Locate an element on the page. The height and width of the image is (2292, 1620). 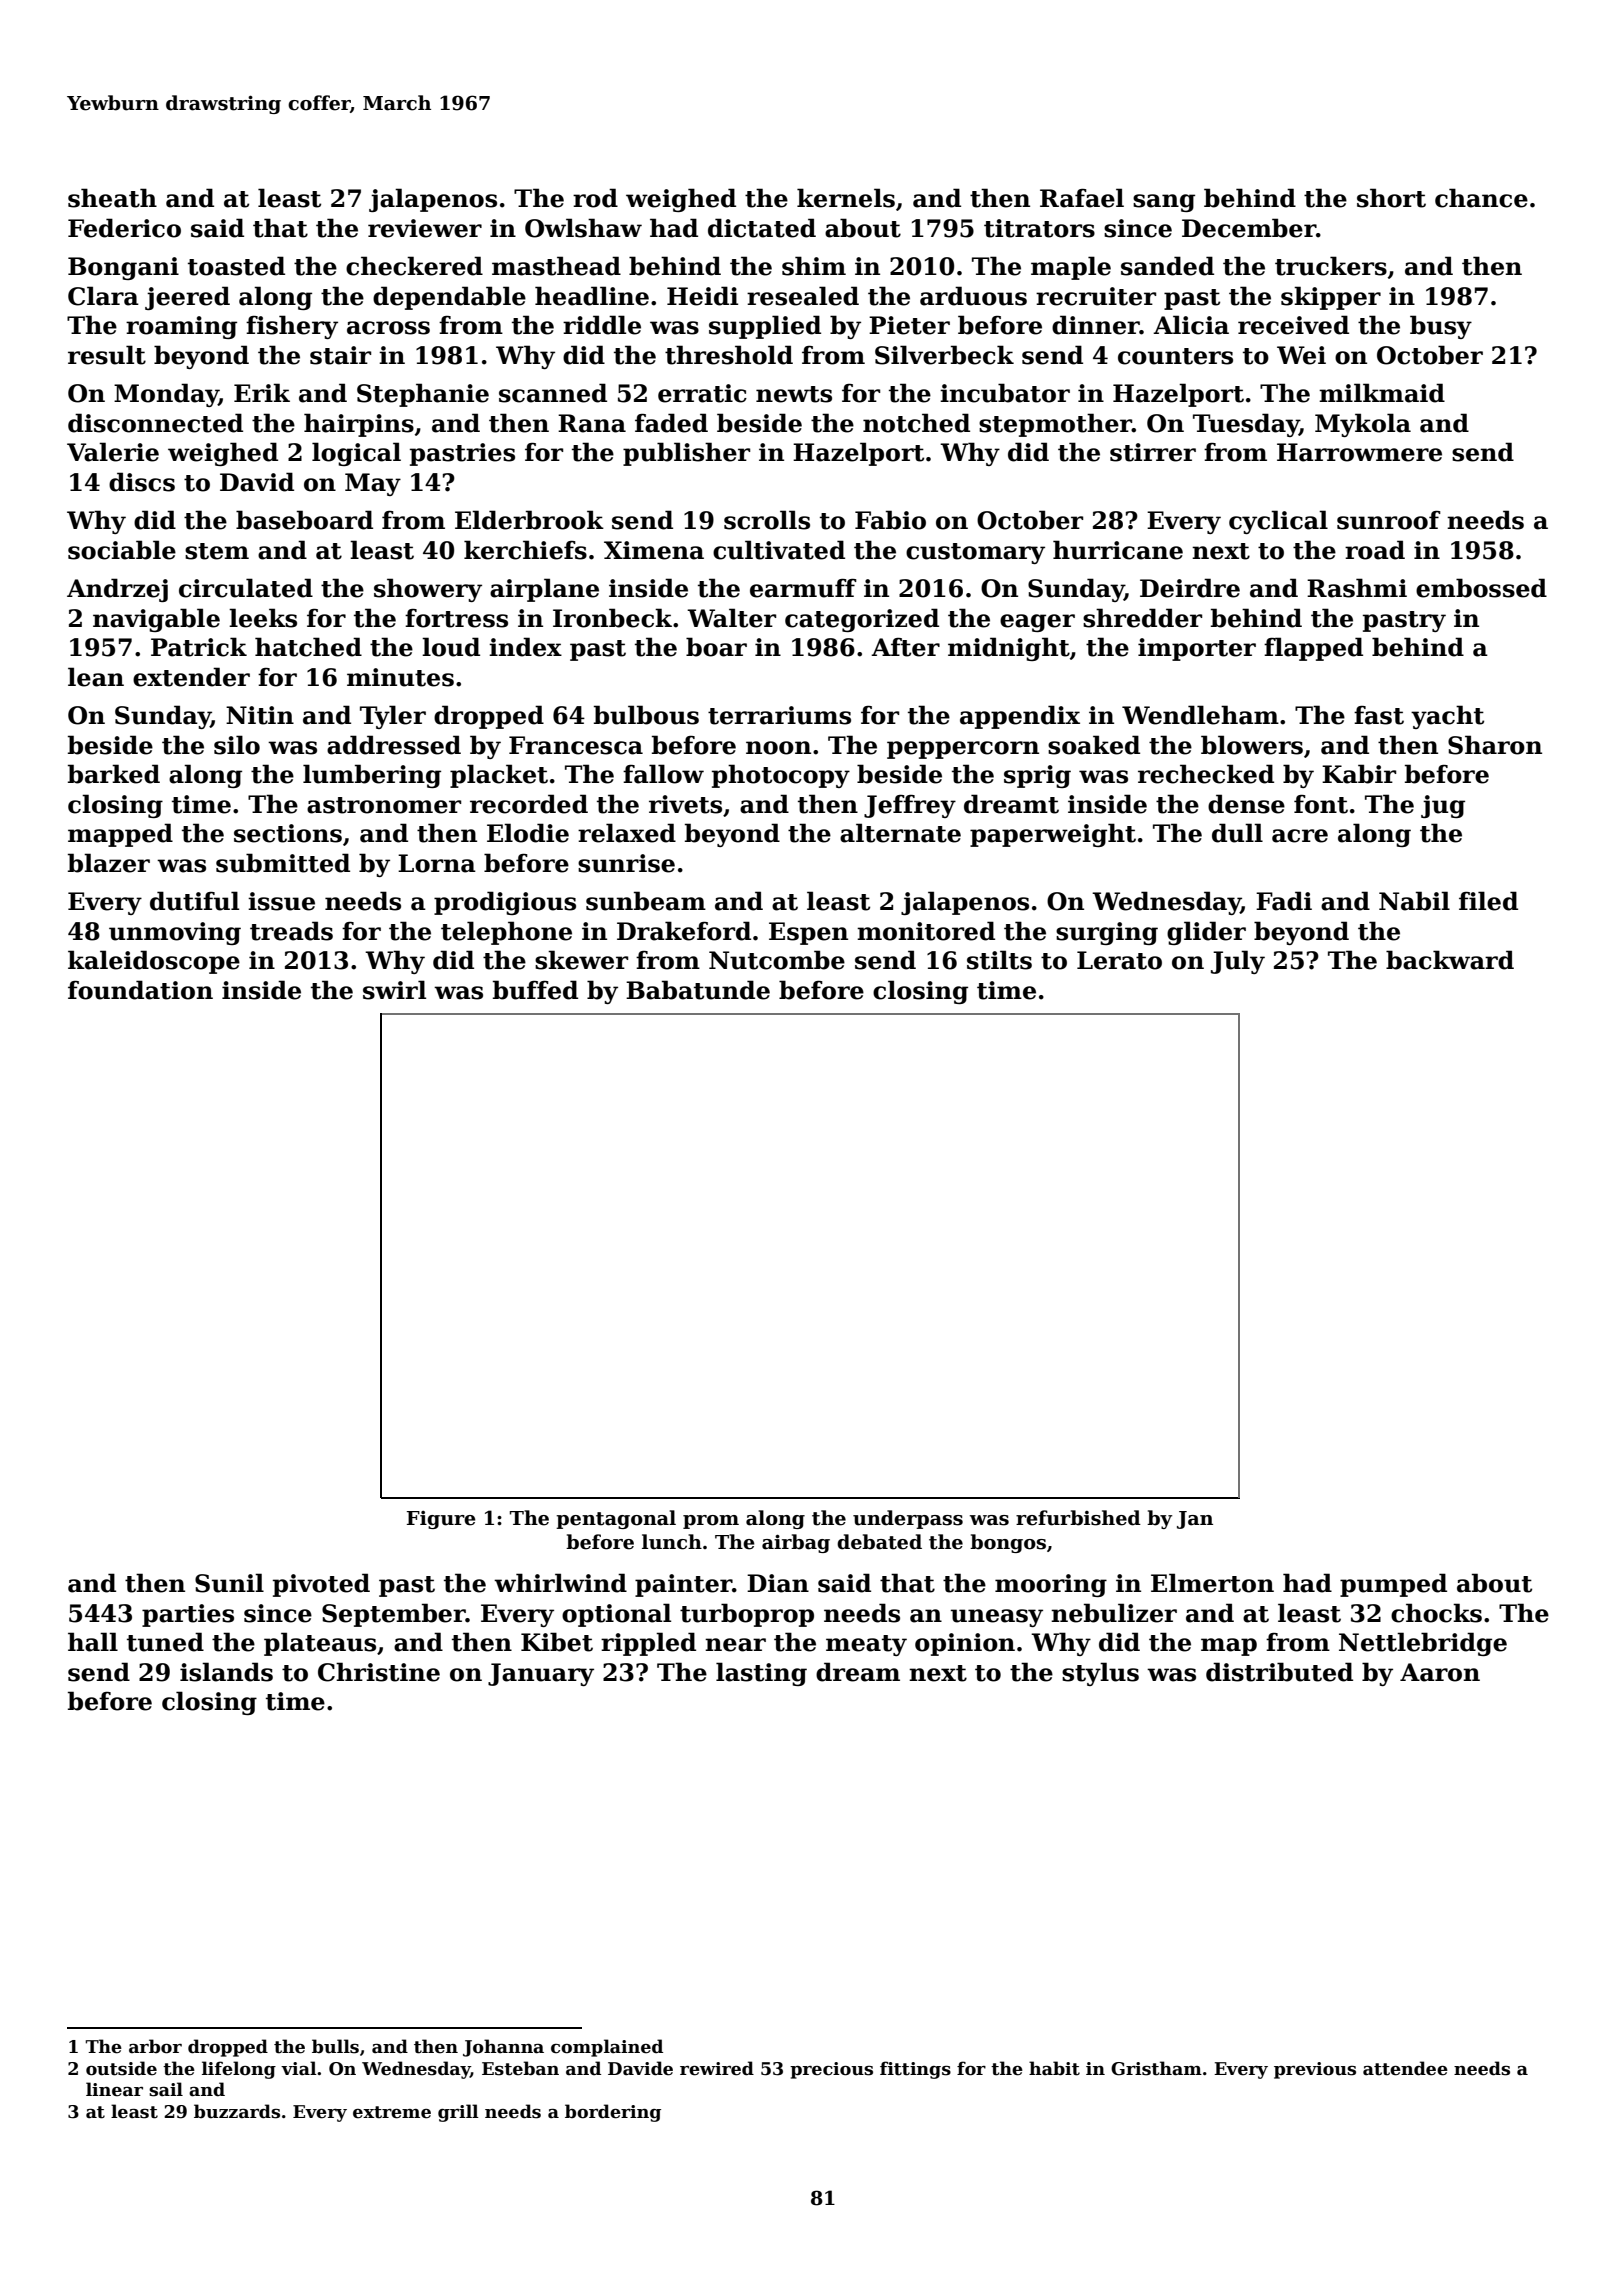
cyclical is located at coordinates (1278, 522).
